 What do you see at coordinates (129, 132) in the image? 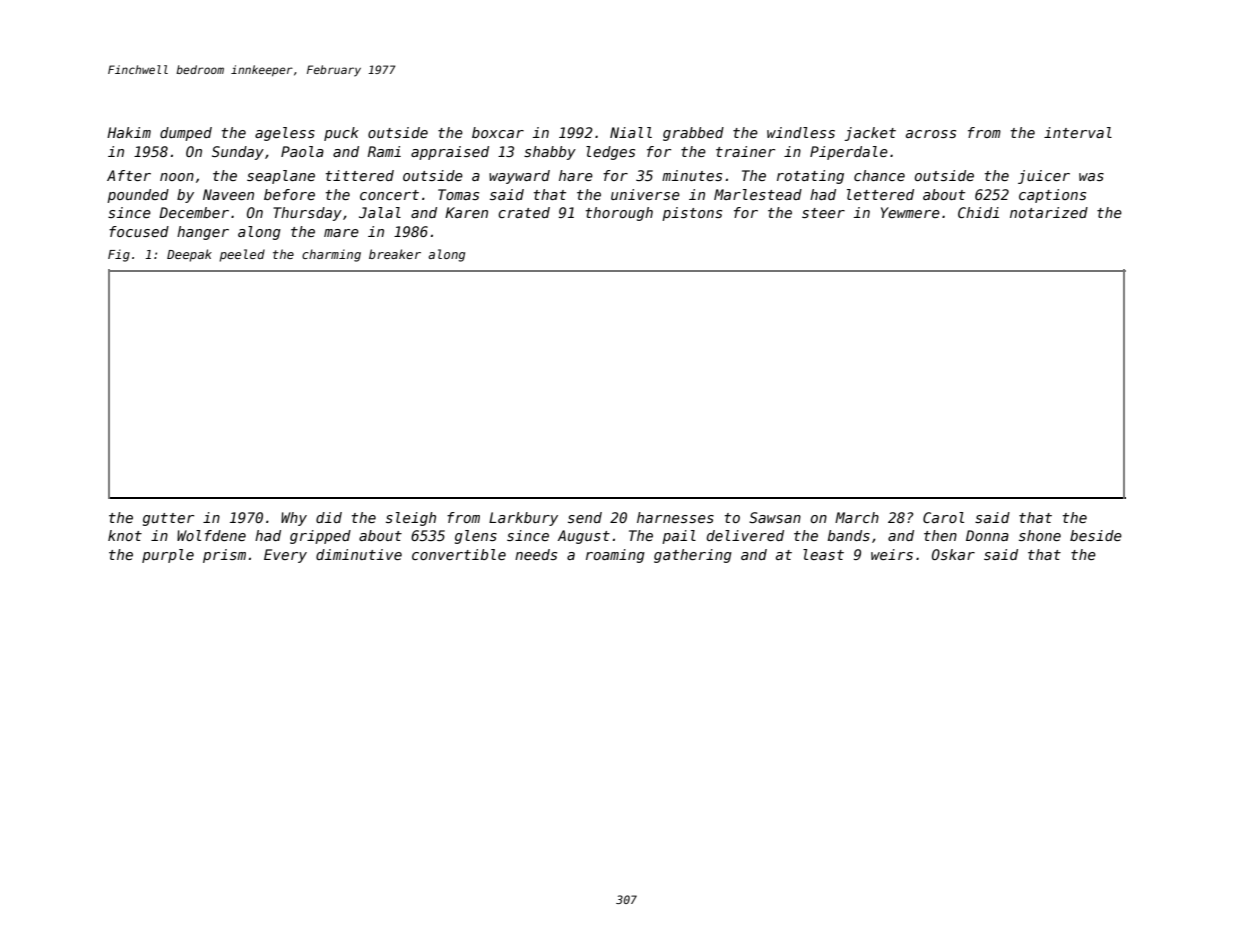
I see `Hakim` at bounding box center [129, 132].
